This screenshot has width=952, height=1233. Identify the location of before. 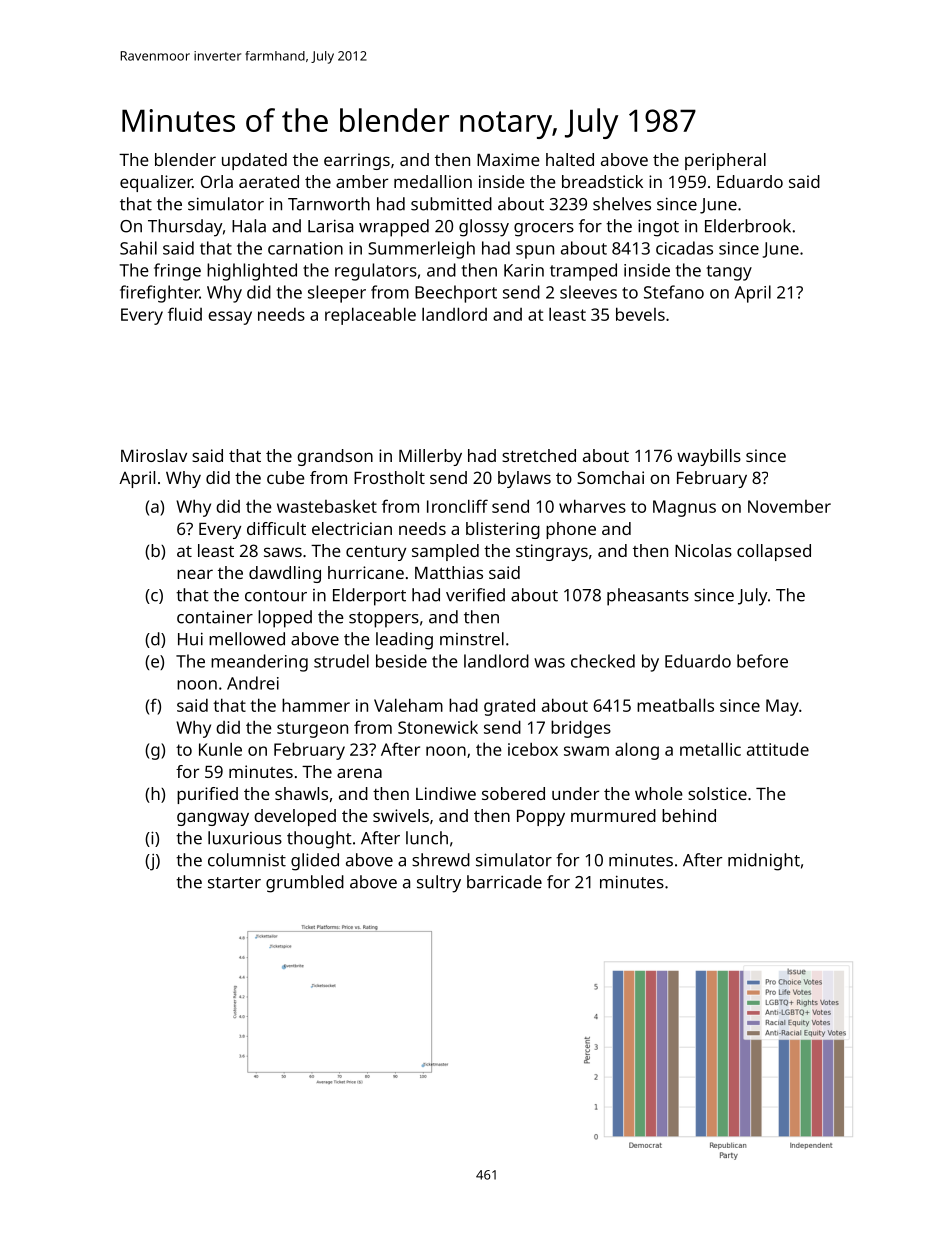
(762, 661).
